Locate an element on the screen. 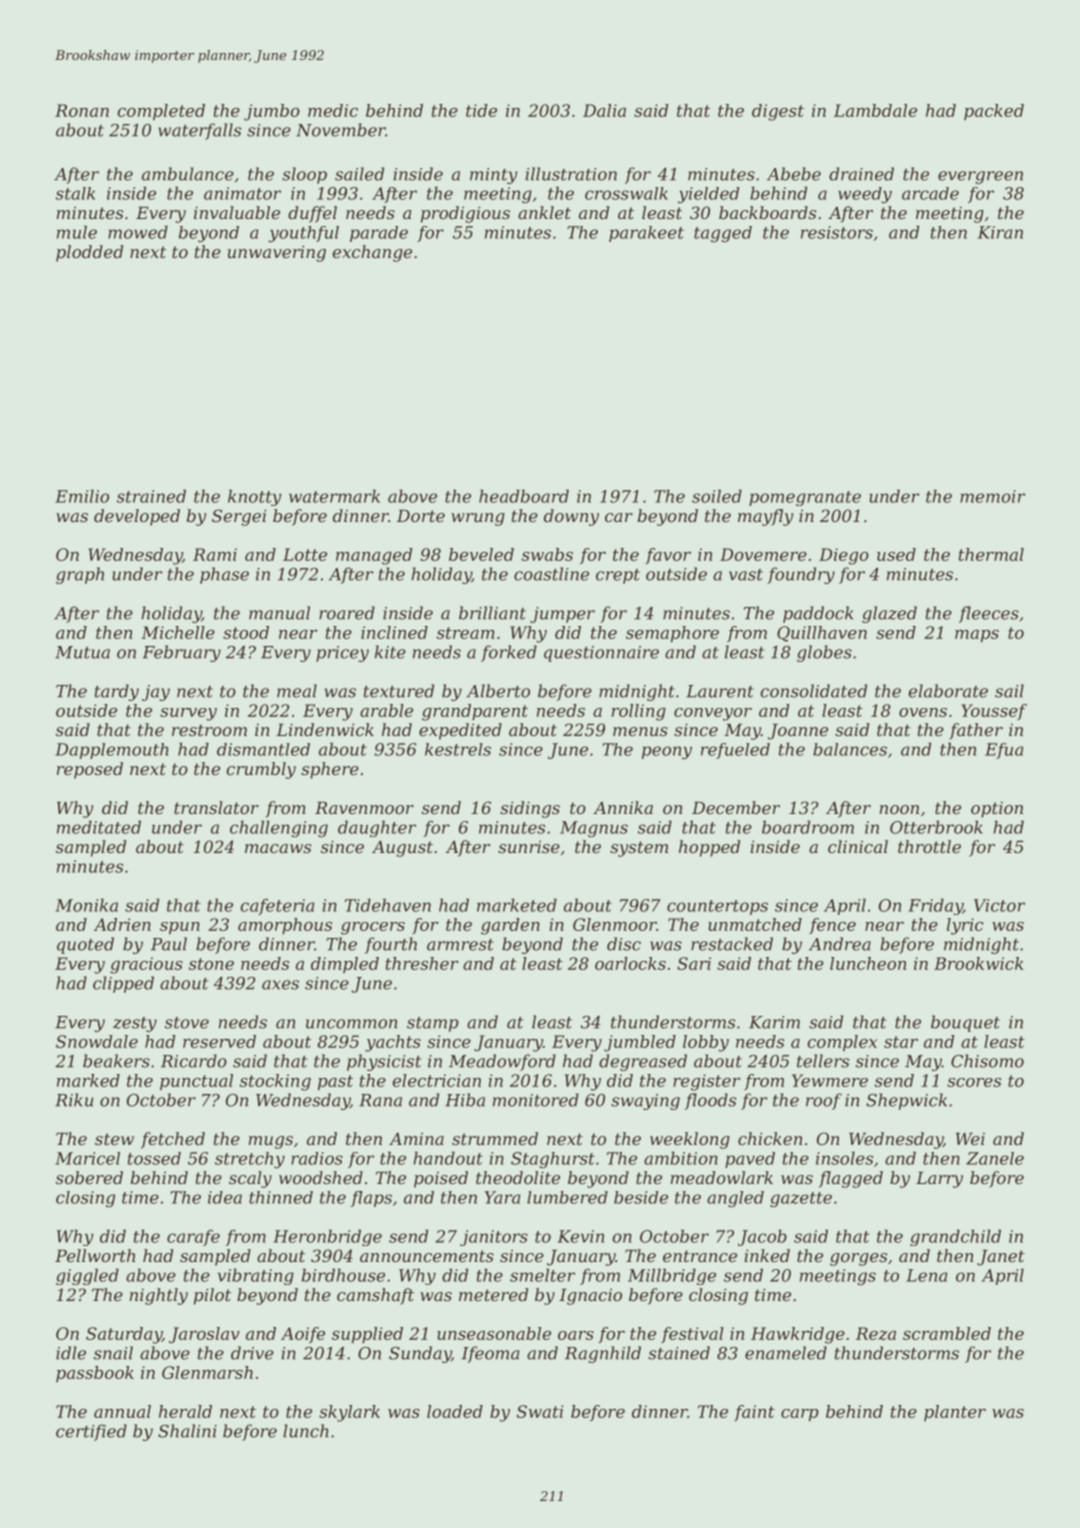 This screenshot has height=1528, width=1080. pricey is located at coordinates (342, 654).
